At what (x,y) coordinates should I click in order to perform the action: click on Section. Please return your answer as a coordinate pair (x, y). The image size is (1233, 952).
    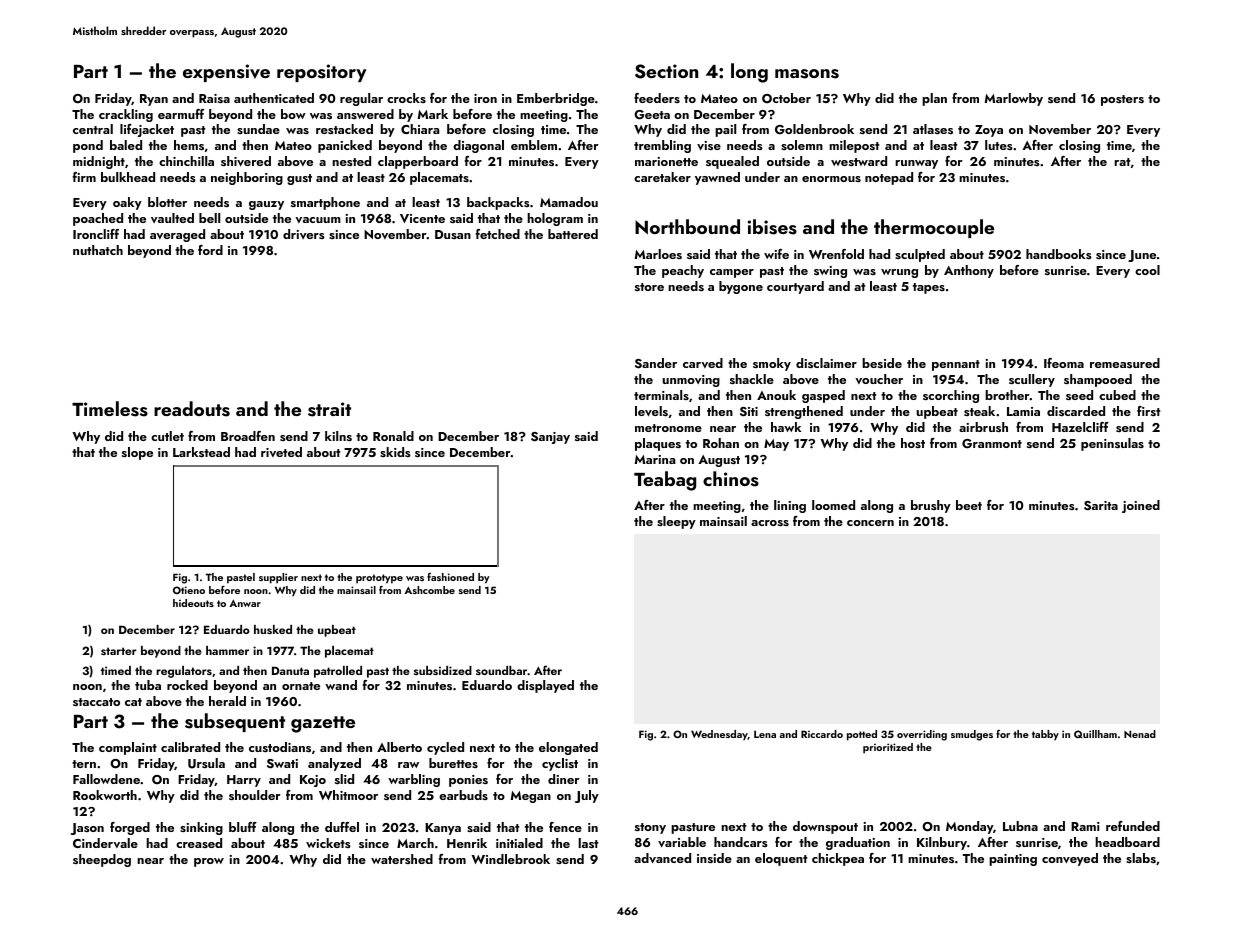
    Looking at the image, I should click on (666, 71).
